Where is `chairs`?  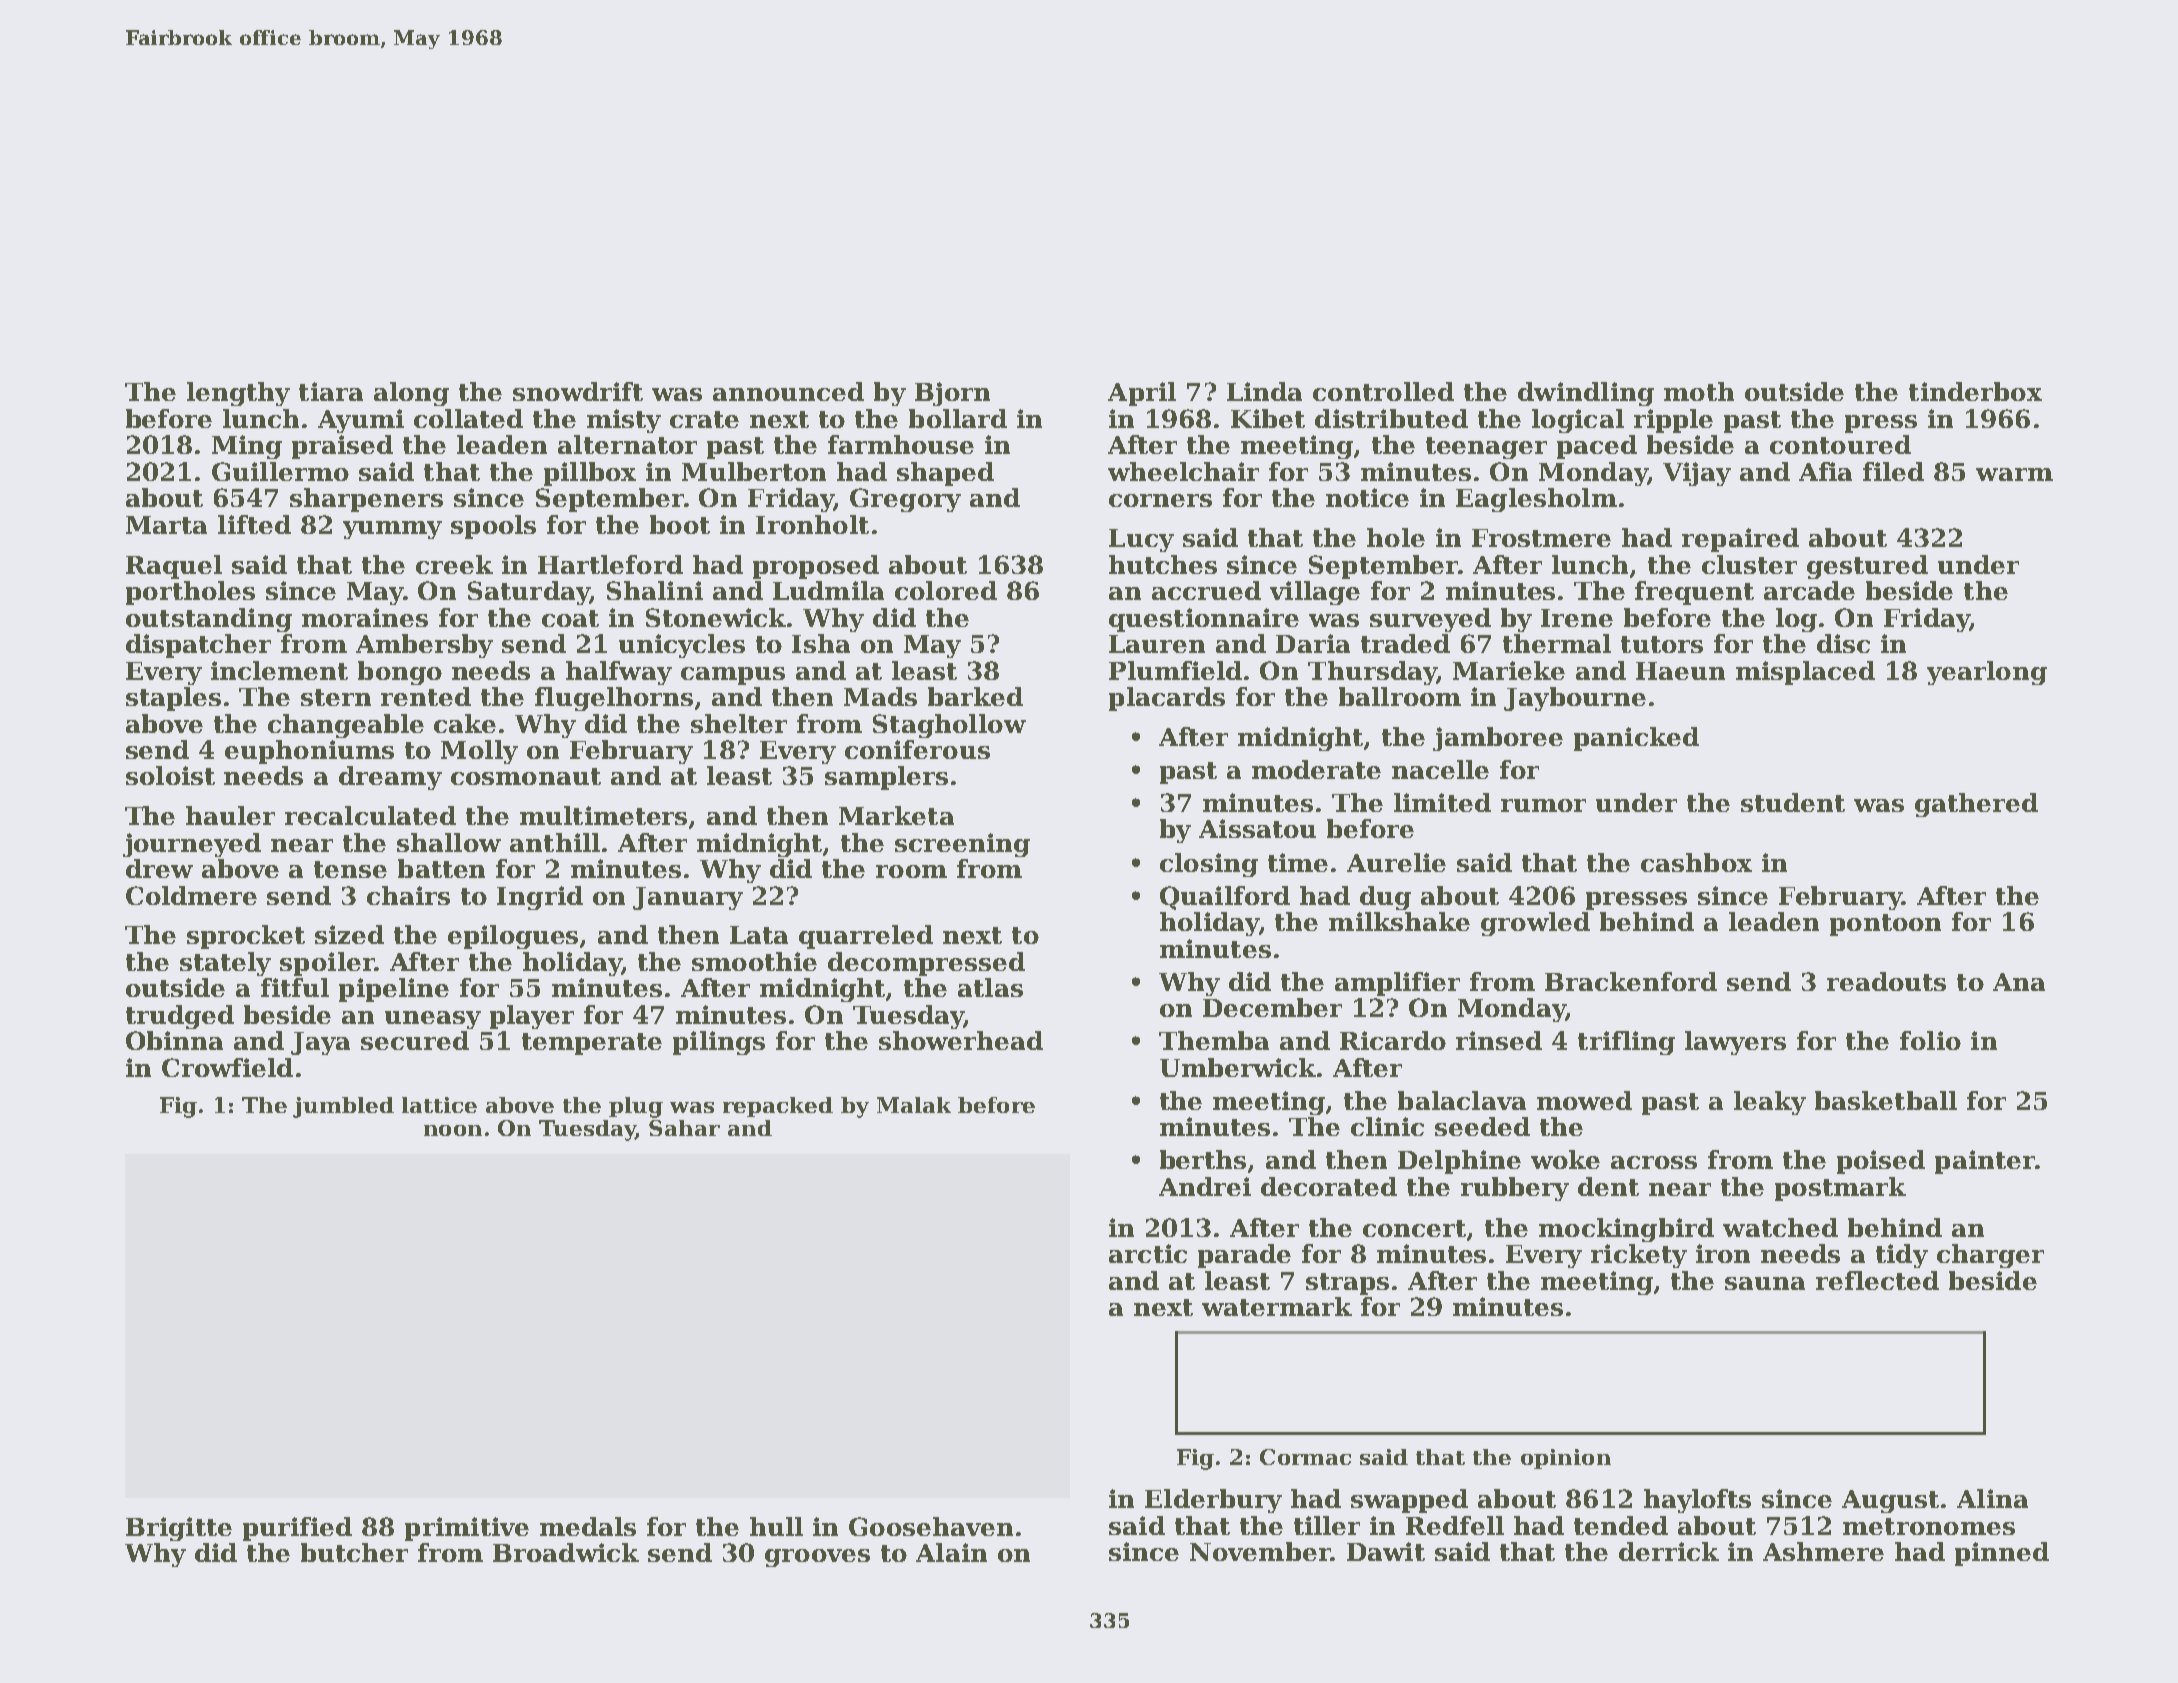 chairs is located at coordinates (408, 895).
